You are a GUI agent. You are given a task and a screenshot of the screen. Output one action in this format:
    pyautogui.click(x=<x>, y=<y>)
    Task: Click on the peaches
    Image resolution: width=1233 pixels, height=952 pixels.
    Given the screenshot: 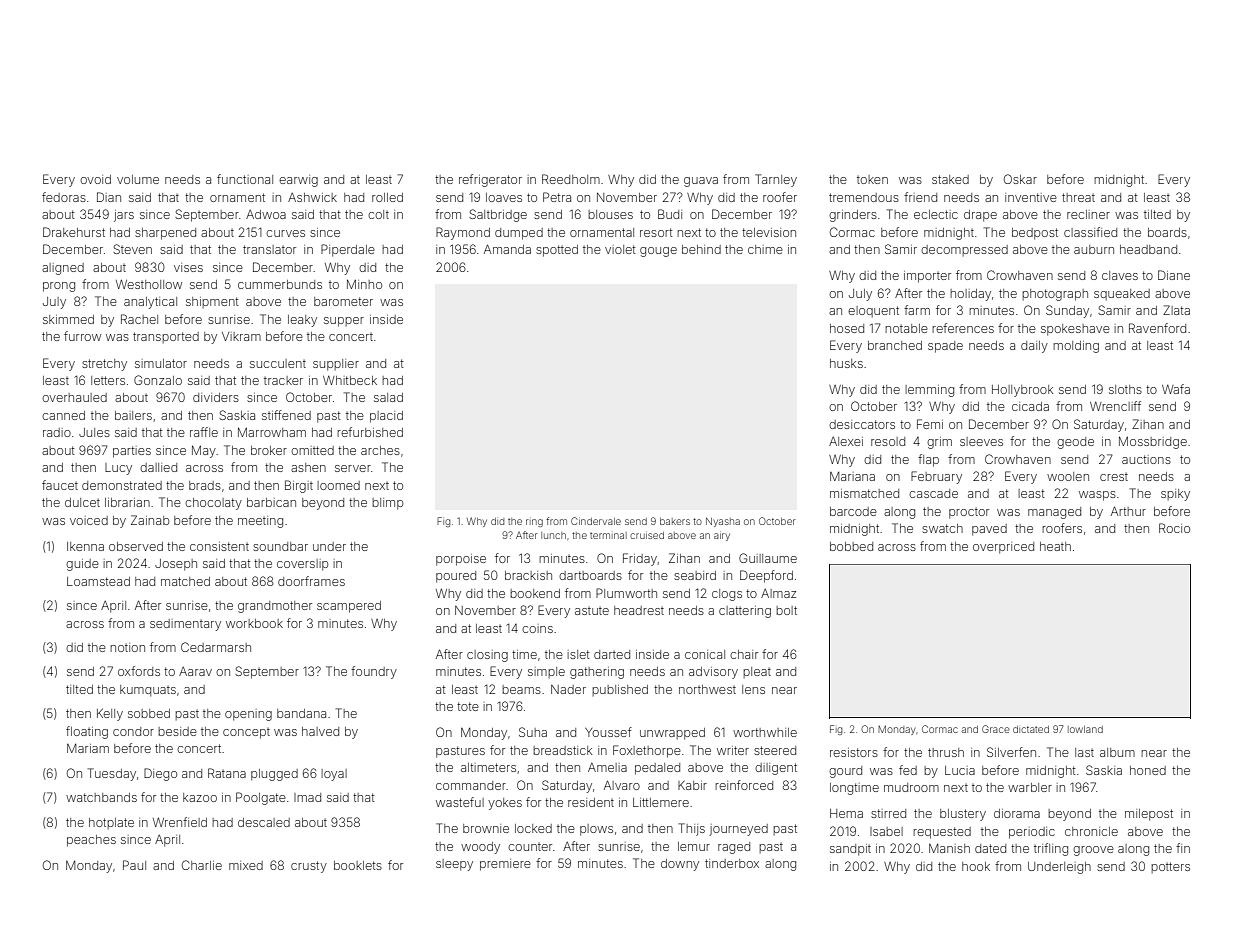 What is the action you would take?
    pyautogui.click(x=91, y=841)
